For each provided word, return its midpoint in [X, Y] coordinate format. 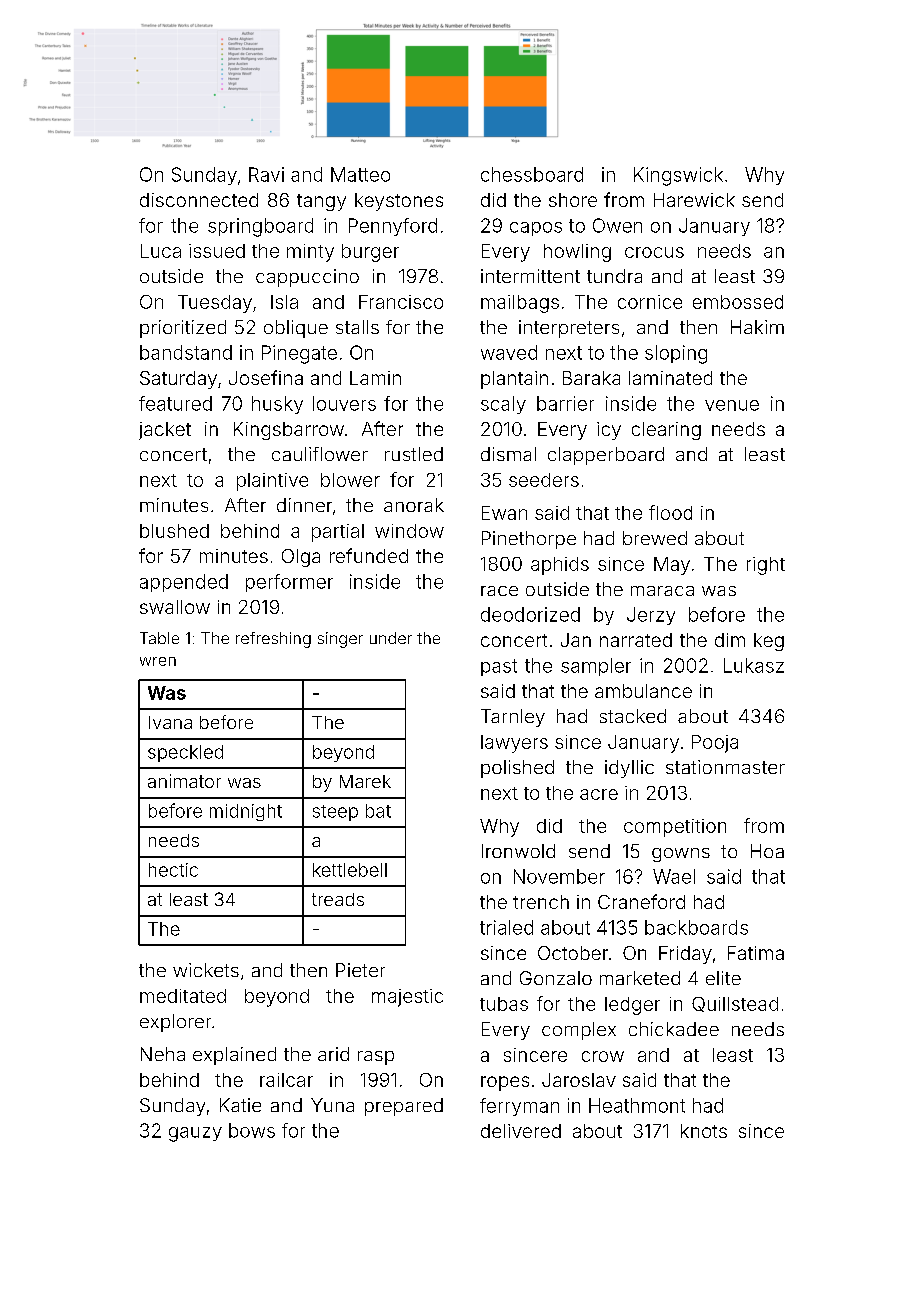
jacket [165, 431]
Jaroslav [579, 1080]
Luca [161, 251]
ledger [632, 1006]
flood [670, 512]
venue [732, 405]
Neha [163, 1054]
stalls [357, 327]
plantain [514, 380]
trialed [506, 927]
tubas [504, 1004]
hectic [173, 870]
